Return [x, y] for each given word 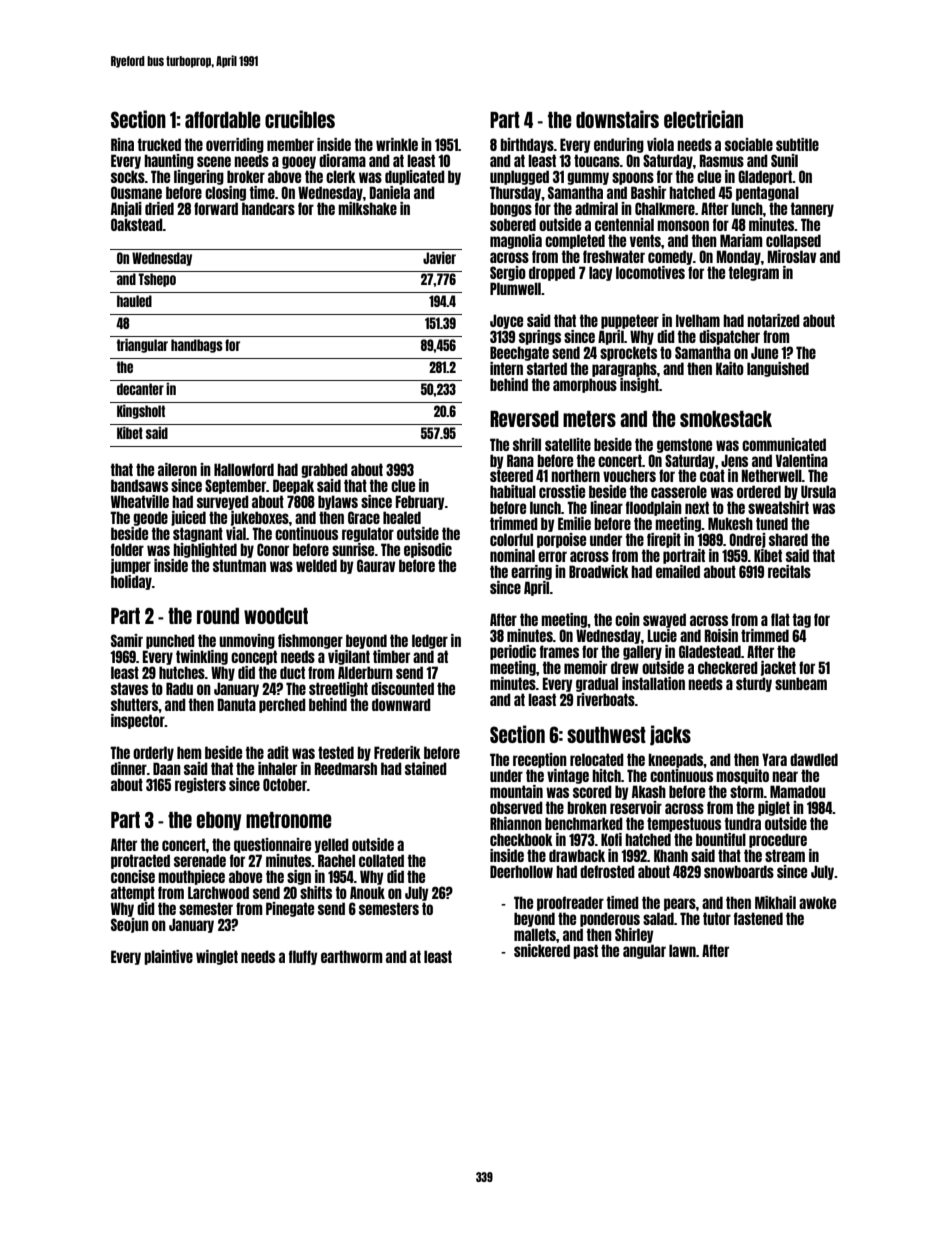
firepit [664, 540]
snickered [542, 950]
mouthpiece [191, 877]
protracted [140, 861]
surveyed [223, 502]
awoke [817, 902]
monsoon [683, 225]
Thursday [516, 193]
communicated [784, 444]
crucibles [300, 119]
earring [531, 572]
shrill [527, 444]
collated [381, 860]
